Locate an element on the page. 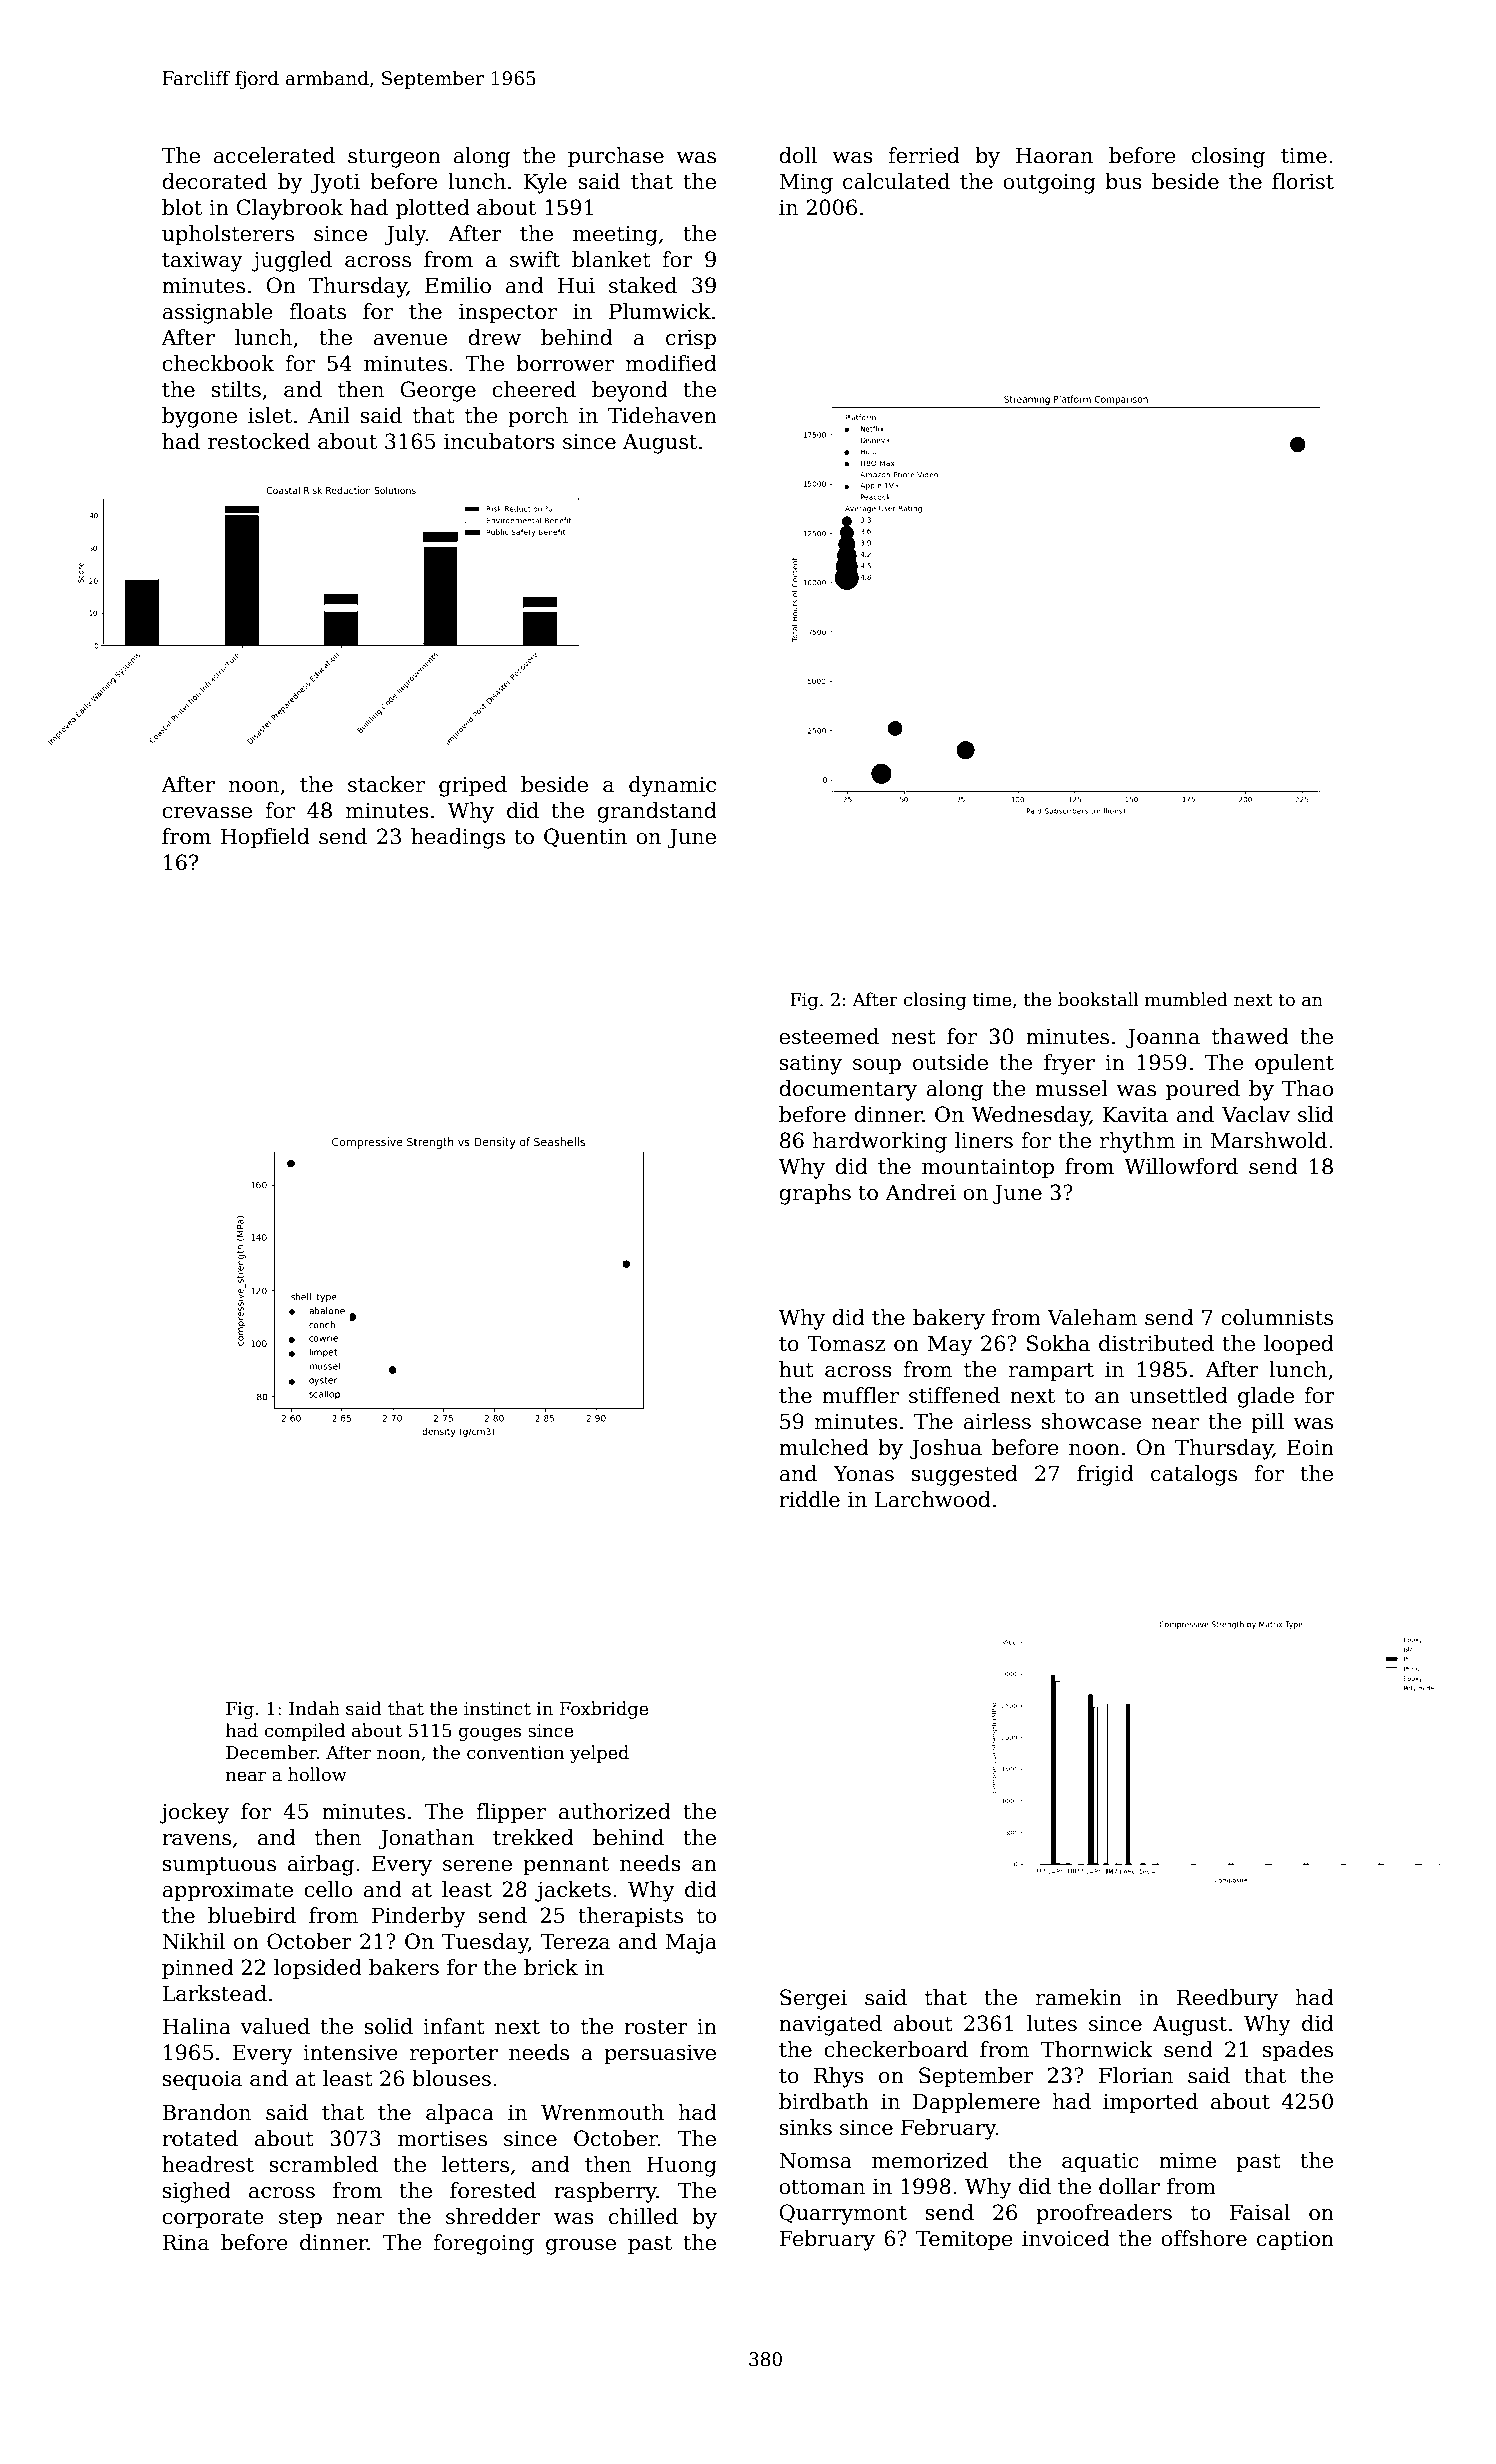  Anil is located at coordinates (329, 415).
